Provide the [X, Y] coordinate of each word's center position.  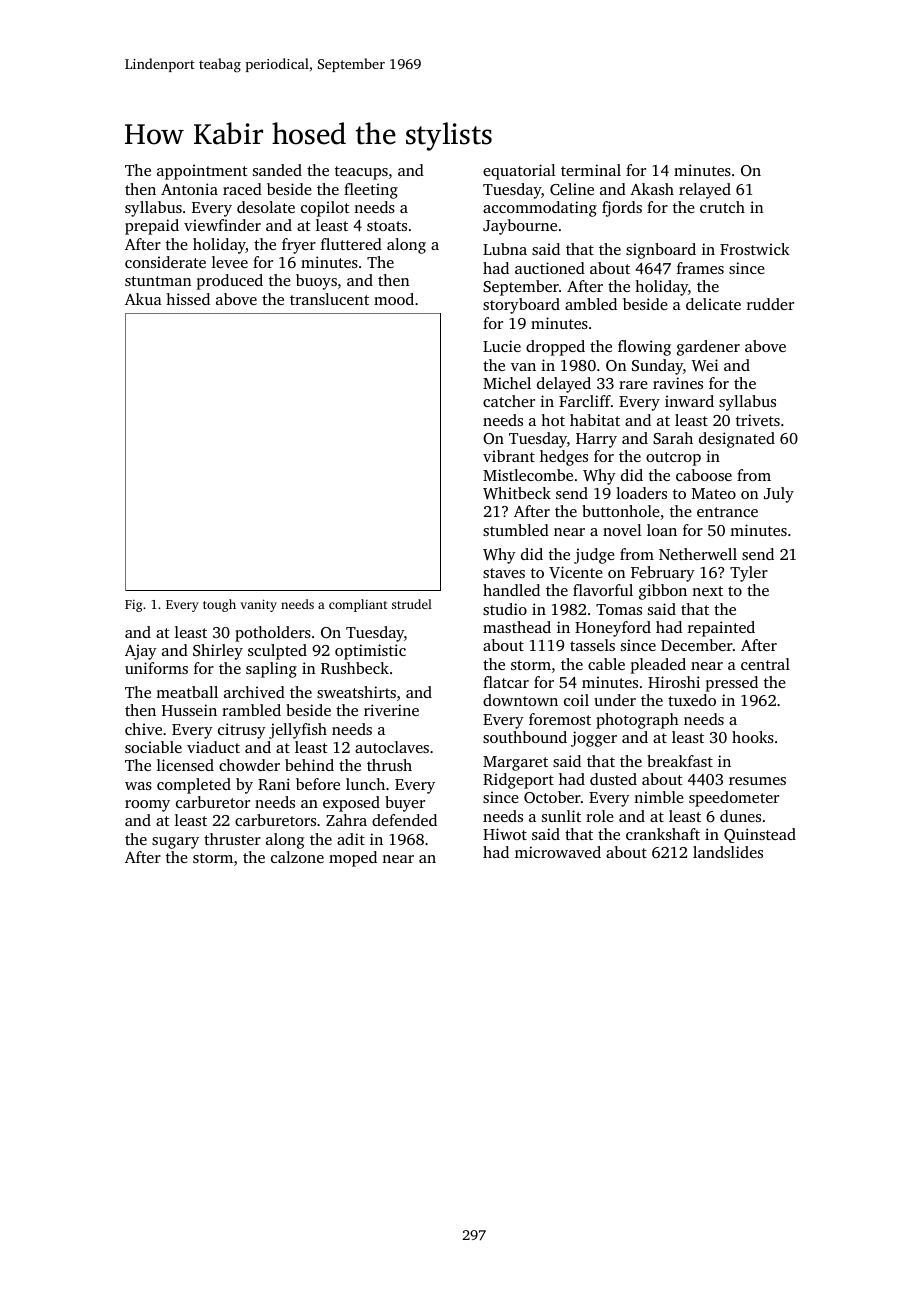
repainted [721, 629]
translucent [329, 299]
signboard [661, 251]
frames [700, 268]
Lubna [505, 249]
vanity [258, 605]
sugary [175, 843]
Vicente [576, 572]
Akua [143, 299]
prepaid [152, 227]
